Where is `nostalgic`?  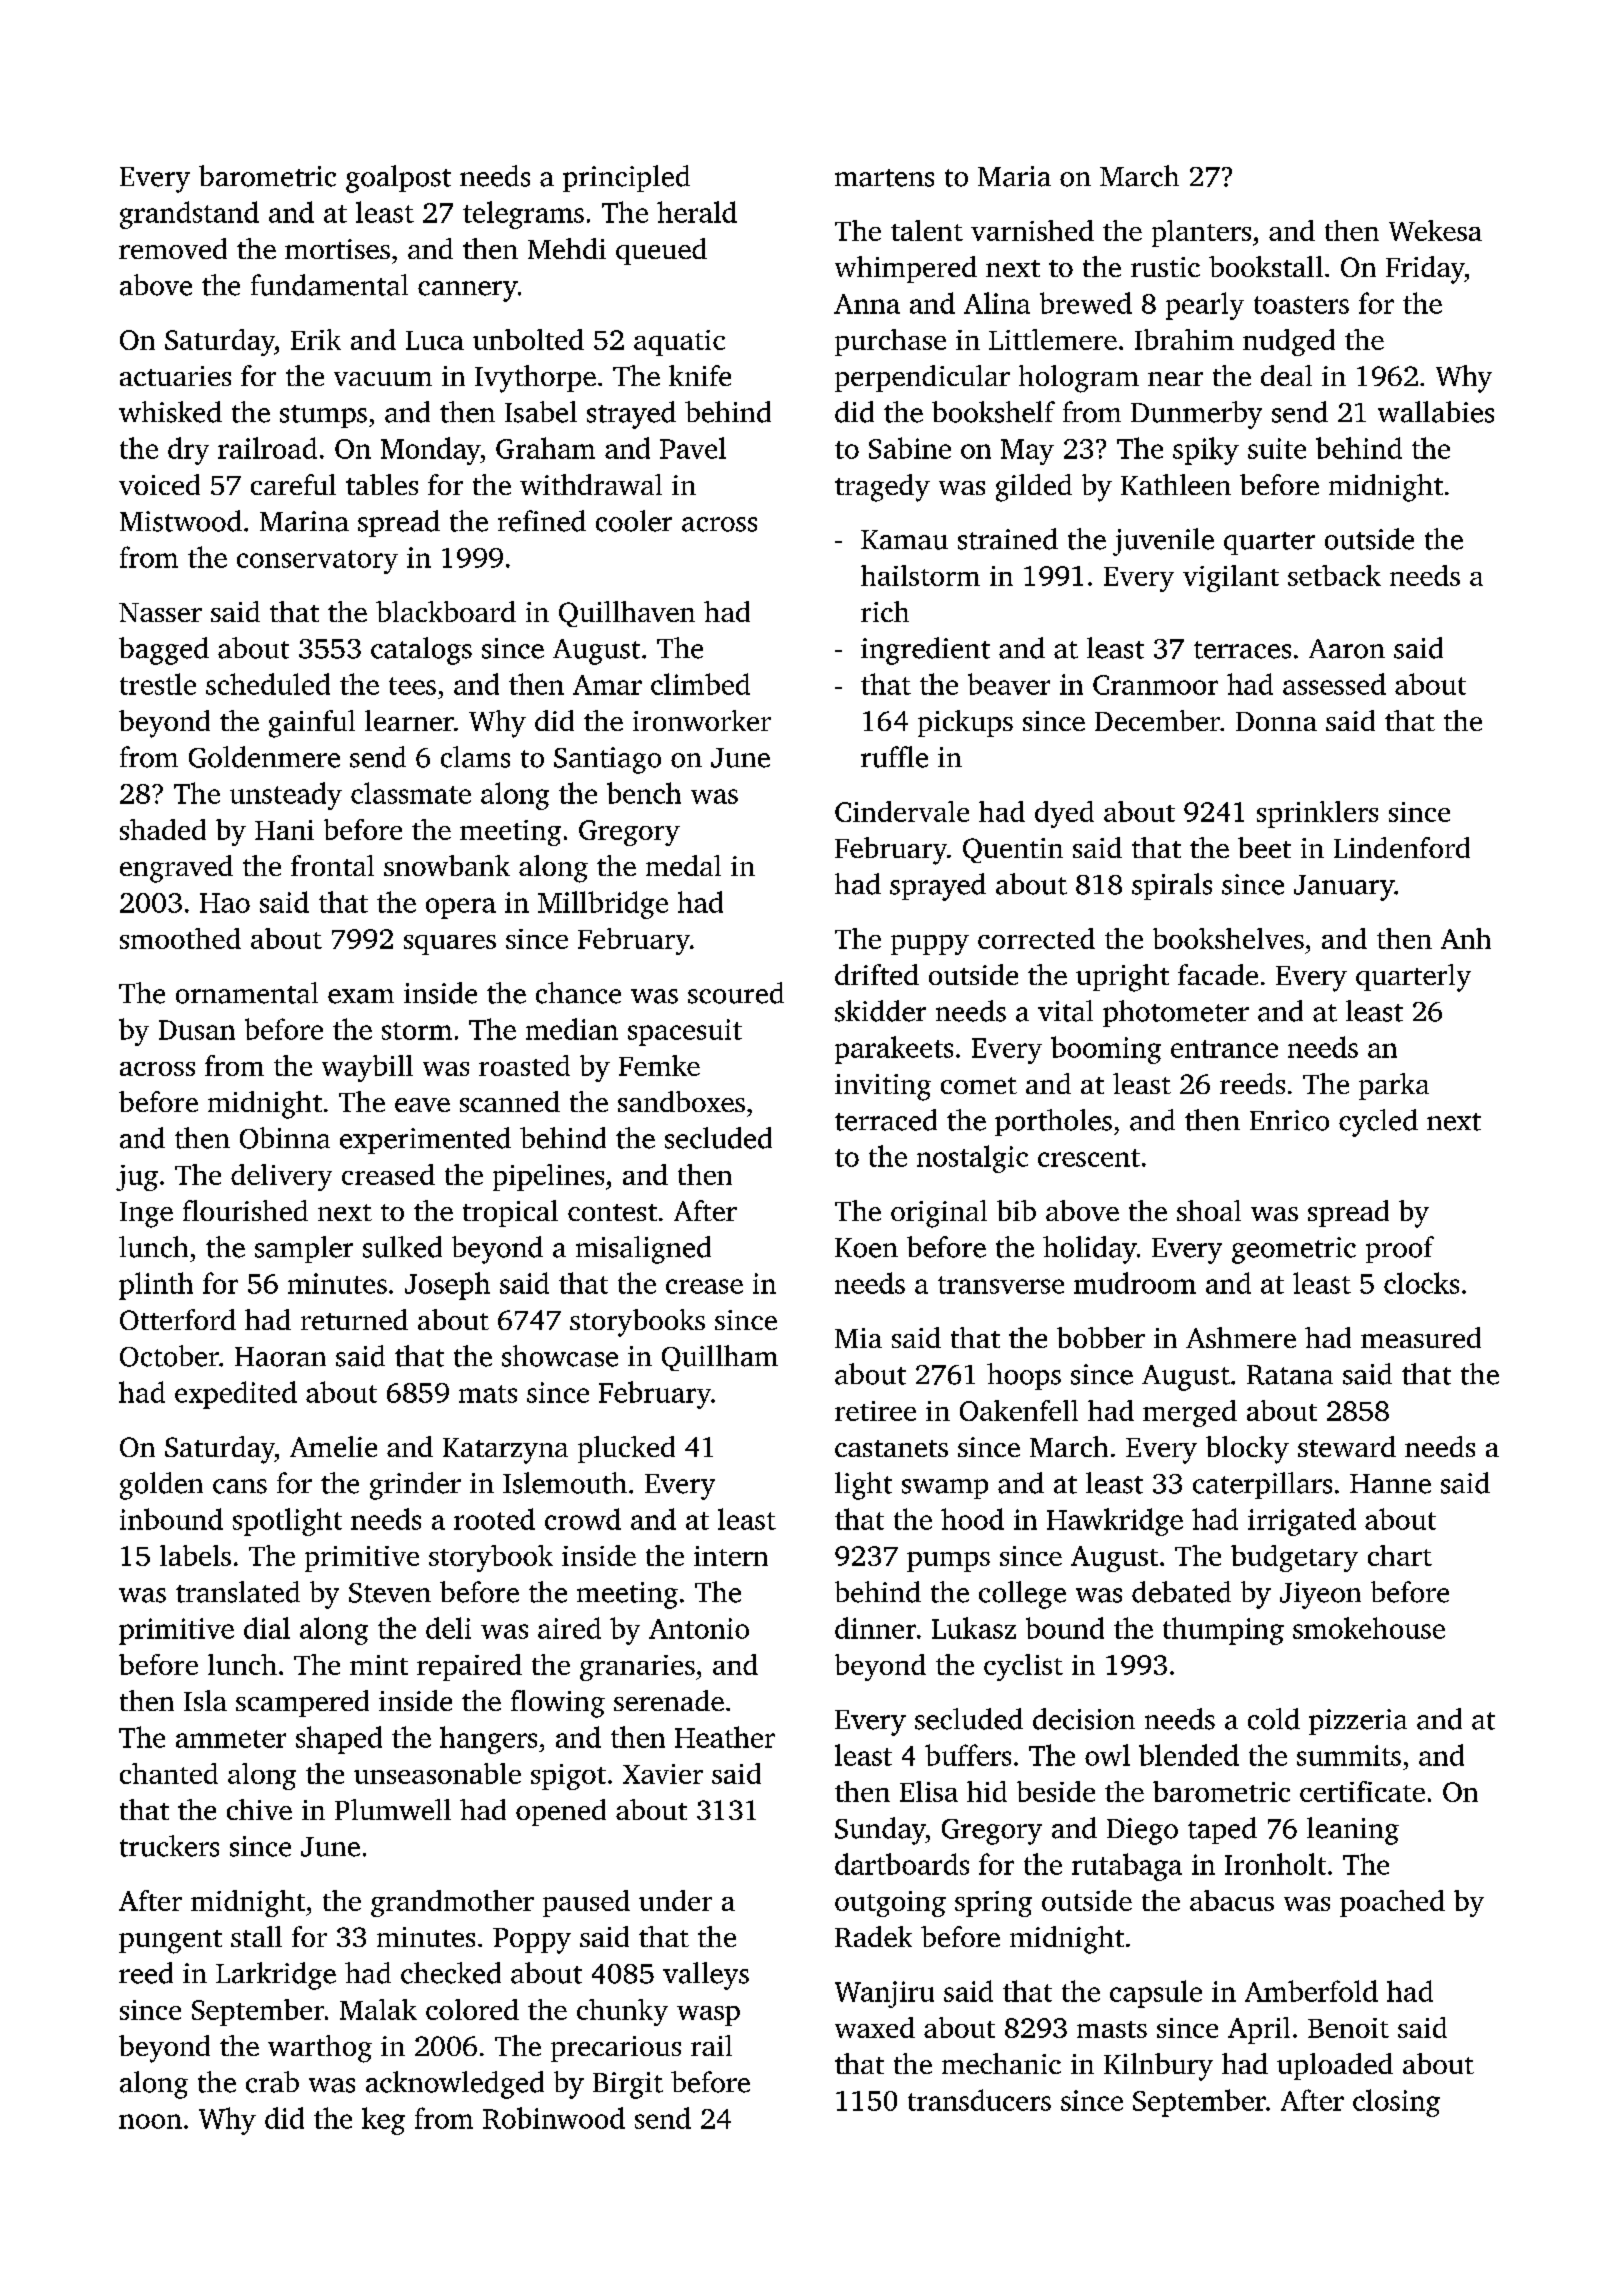
nostalgic is located at coordinates (972, 1159).
